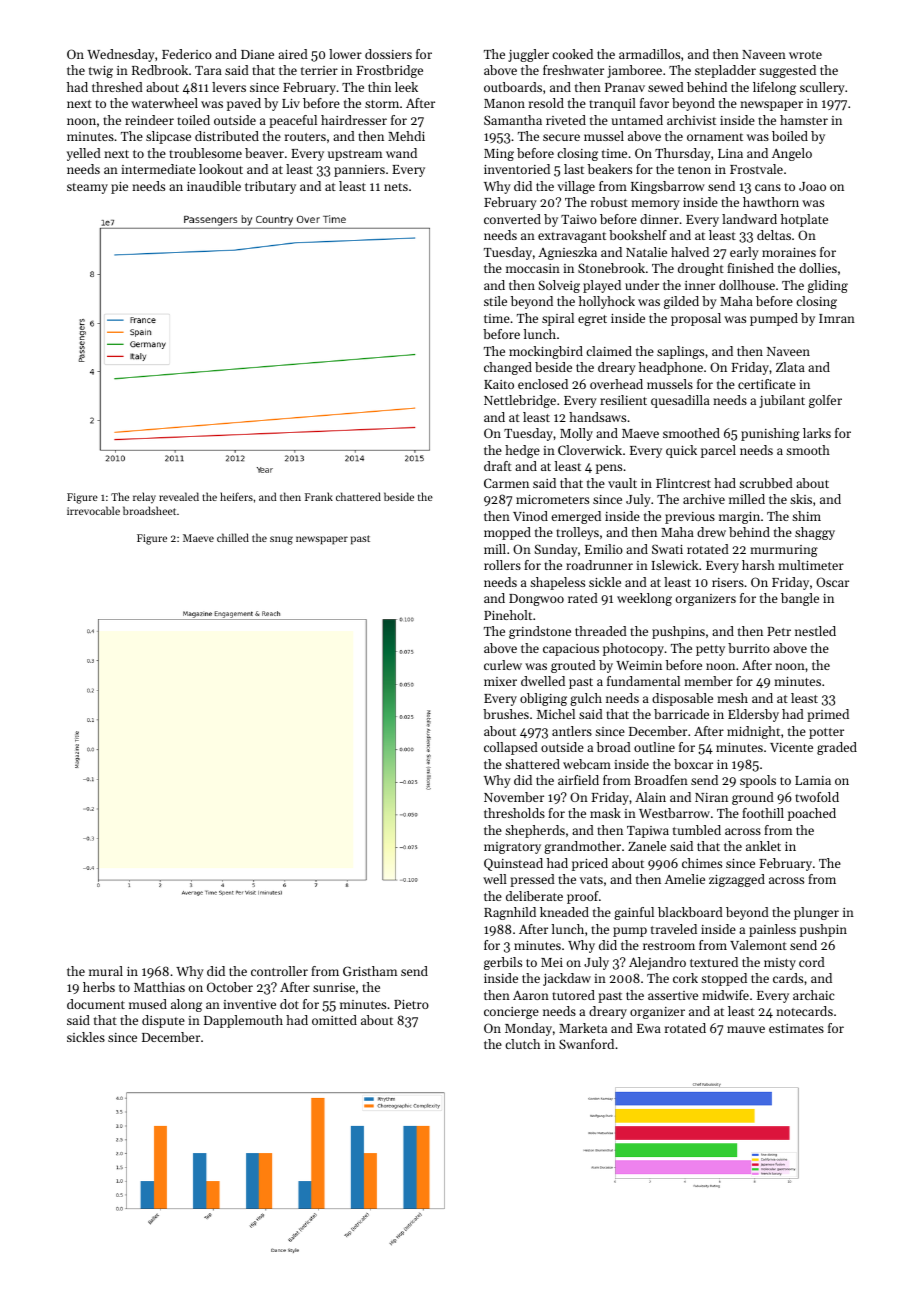 This image has height=1308, width=924. Describe the element at coordinates (644, 599) in the image. I see `weeklong` at that location.
